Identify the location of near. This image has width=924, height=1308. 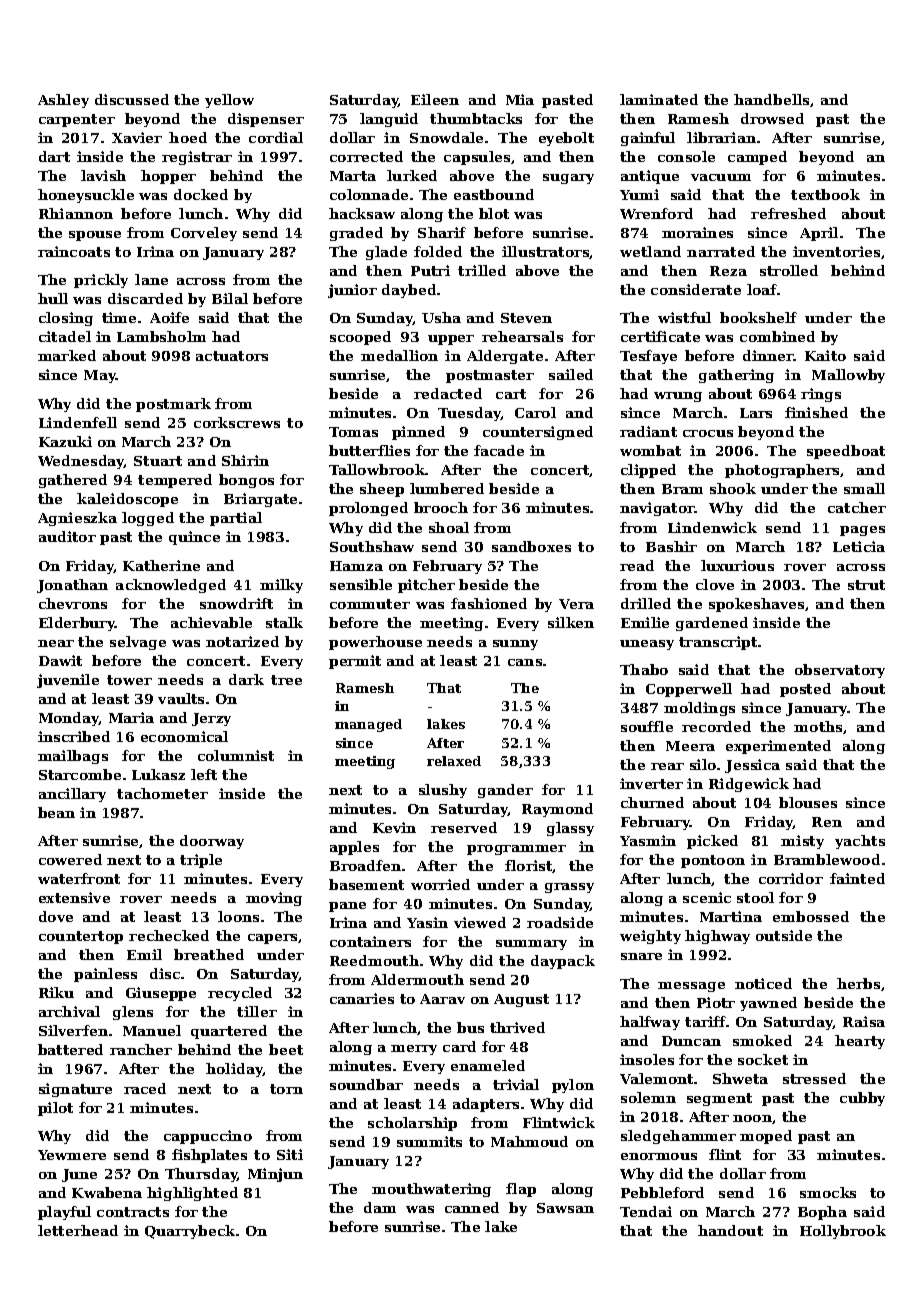
(56, 643).
